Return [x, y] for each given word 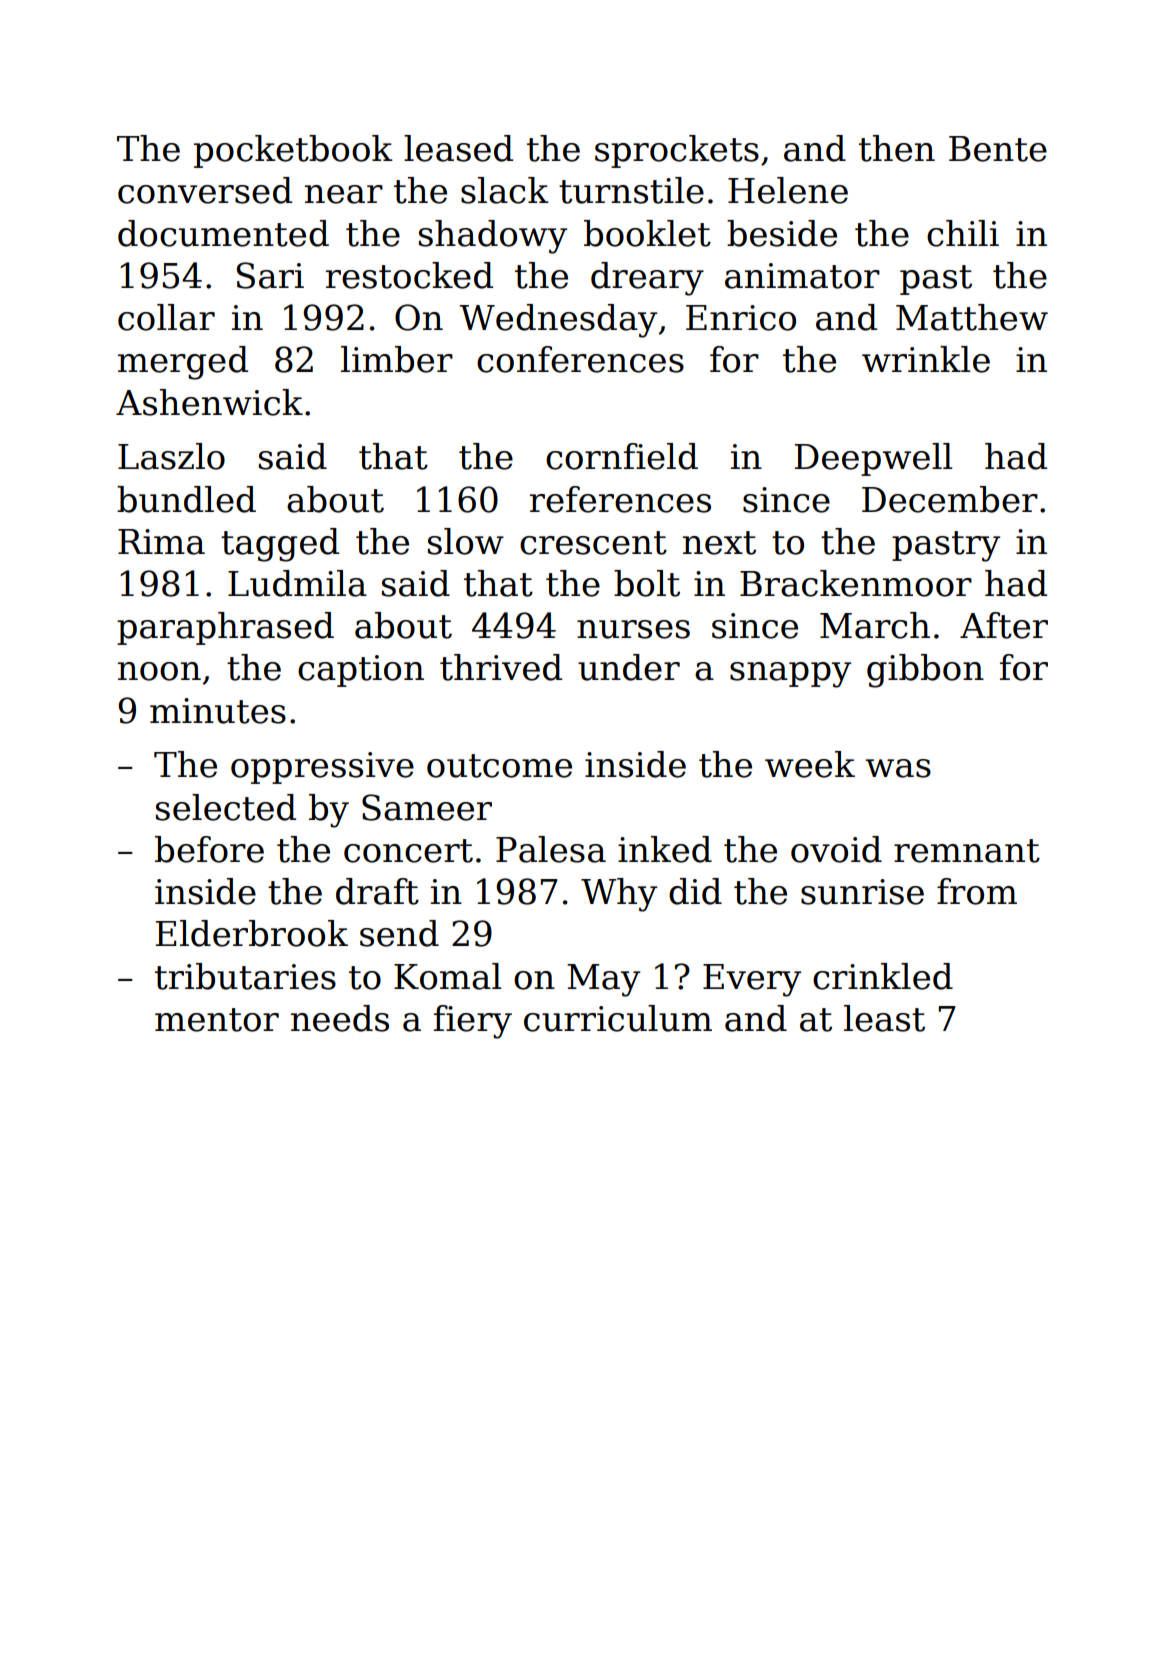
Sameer [427, 807]
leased [458, 148]
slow [466, 541]
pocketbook [293, 151]
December [950, 499]
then [897, 148]
